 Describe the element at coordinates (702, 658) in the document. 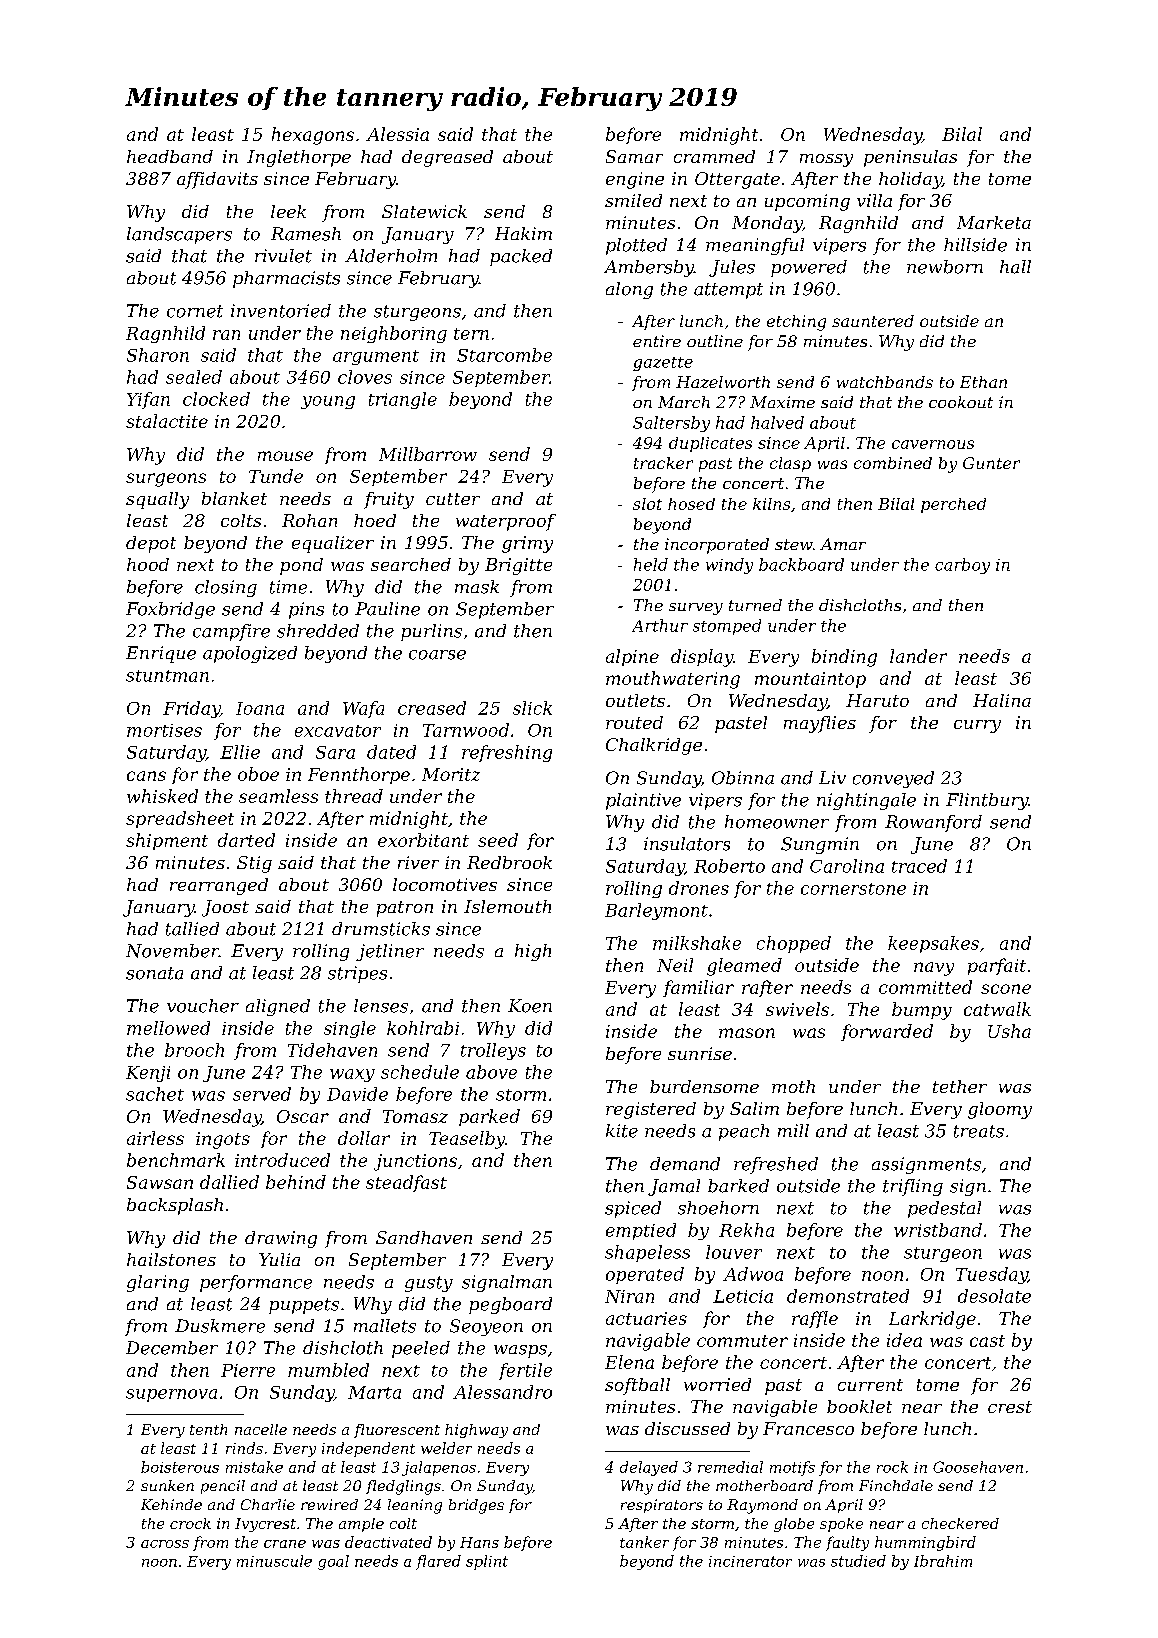

I see `display` at that location.
